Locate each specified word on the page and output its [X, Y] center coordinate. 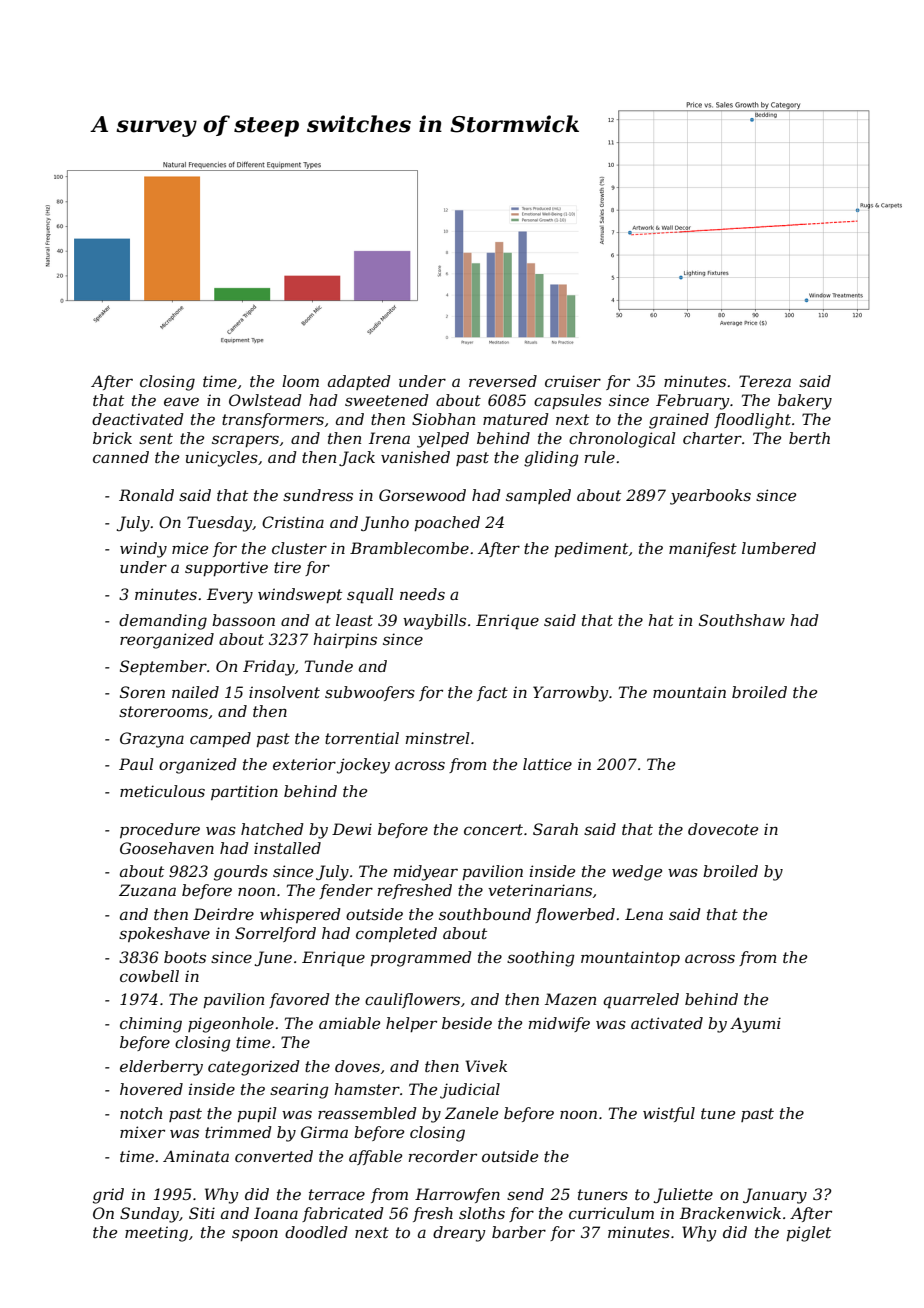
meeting [156, 1234]
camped [220, 739]
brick [112, 438]
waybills [434, 622]
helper [411, 1024]
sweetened [387, 400]
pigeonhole [231, 1025]
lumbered [779, 548]
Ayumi [755, 1025]
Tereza [765, 381]
